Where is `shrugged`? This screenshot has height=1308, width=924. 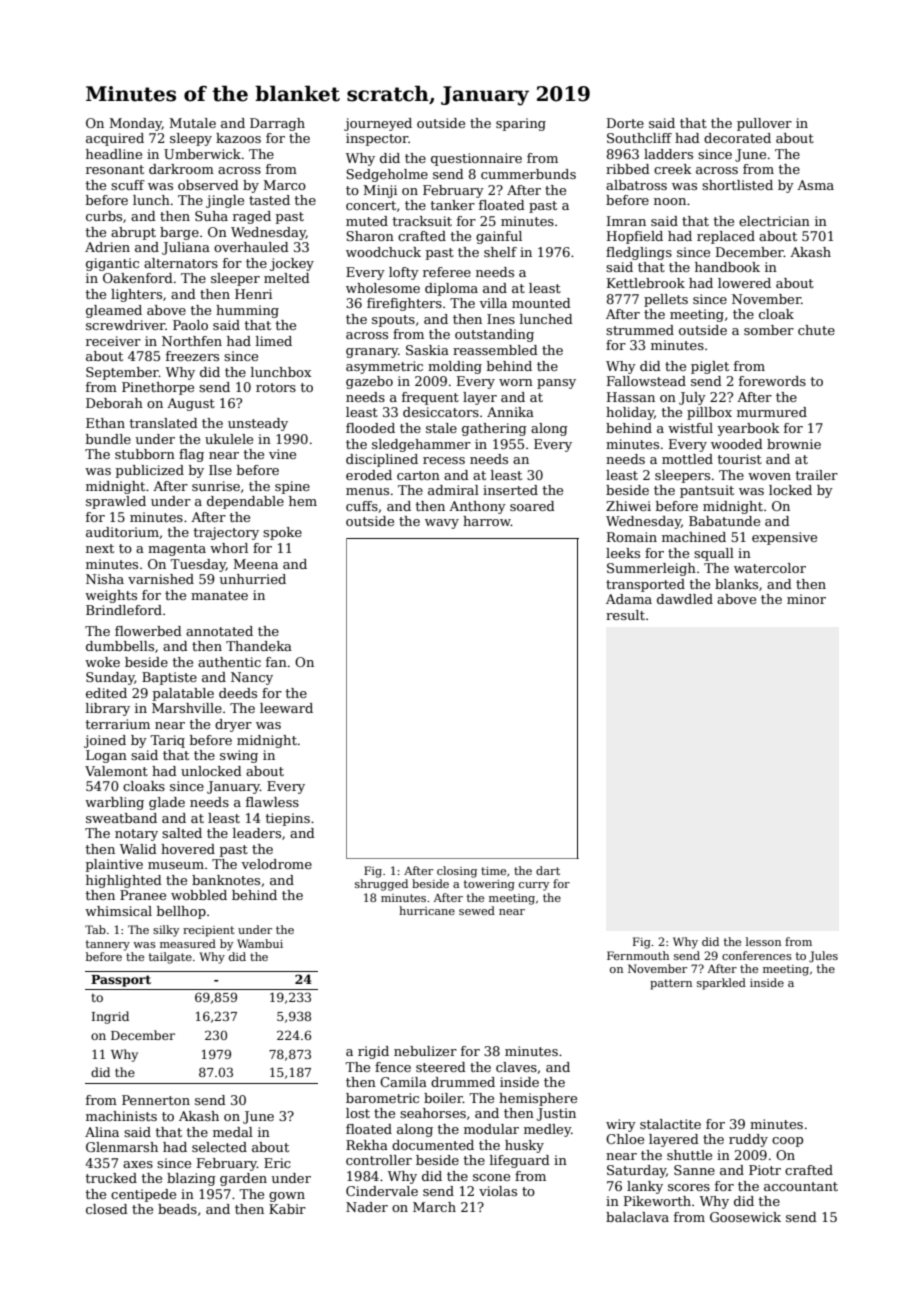
shrugged is located at coordinates (381, 885).
